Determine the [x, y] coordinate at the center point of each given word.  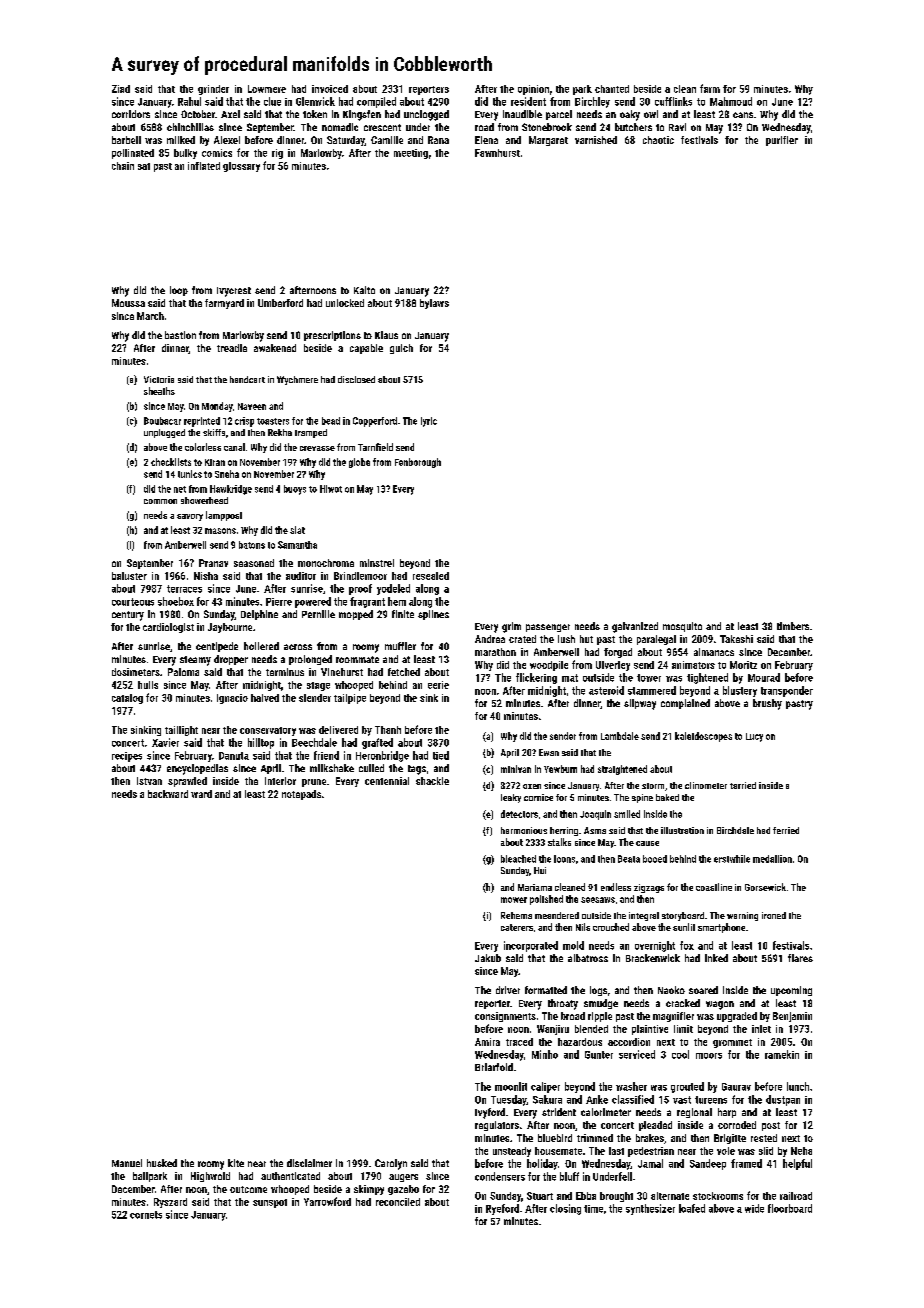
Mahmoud [731, 101]
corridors [131, 114]
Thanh [388, 730]
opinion [533, 90]
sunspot [270, 1203]
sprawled [187, 782]
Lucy [754, 737]
